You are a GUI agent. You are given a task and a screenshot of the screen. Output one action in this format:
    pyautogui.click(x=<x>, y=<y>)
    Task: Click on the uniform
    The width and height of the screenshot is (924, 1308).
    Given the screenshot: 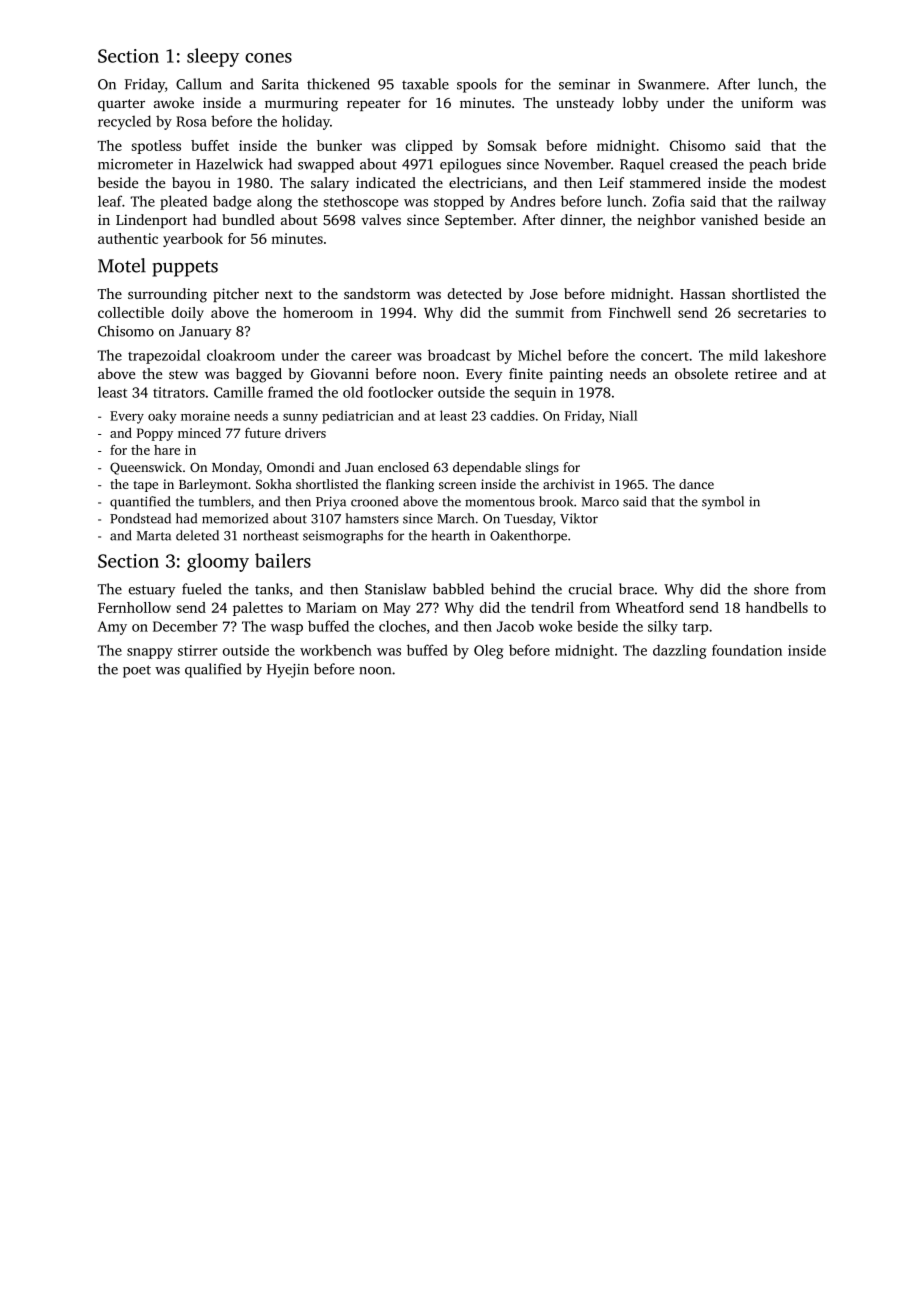 What is the action you would take?
    pyautogui.click(x=767, y=102)
